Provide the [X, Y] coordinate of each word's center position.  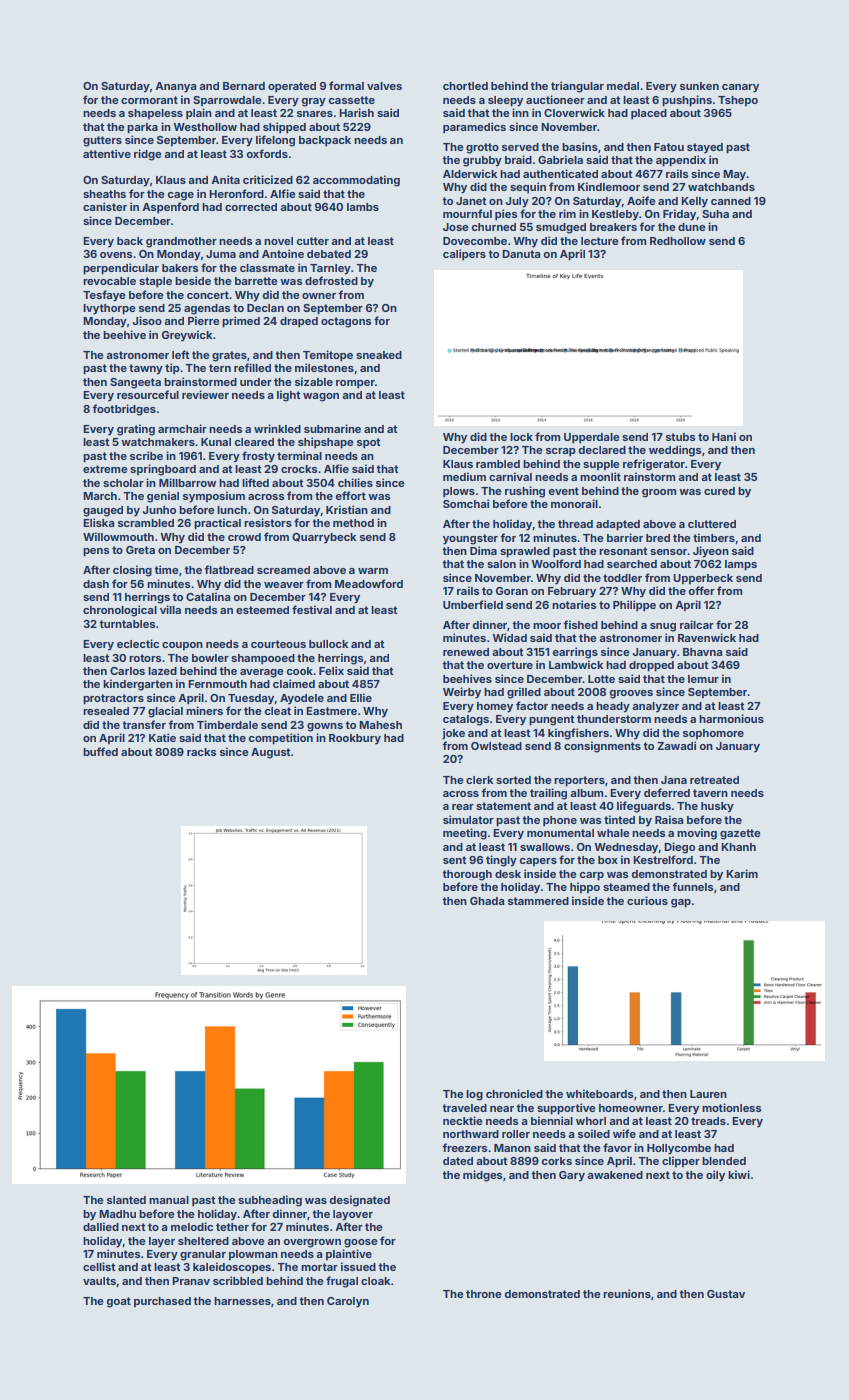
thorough [467, 875]
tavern [710, 793]
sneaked [379, 355]
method [353, 523]
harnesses [242, 1301]
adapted [618, 525]
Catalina [208, 596]
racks [201, 752]
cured [719, 491]
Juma [221, 254]
